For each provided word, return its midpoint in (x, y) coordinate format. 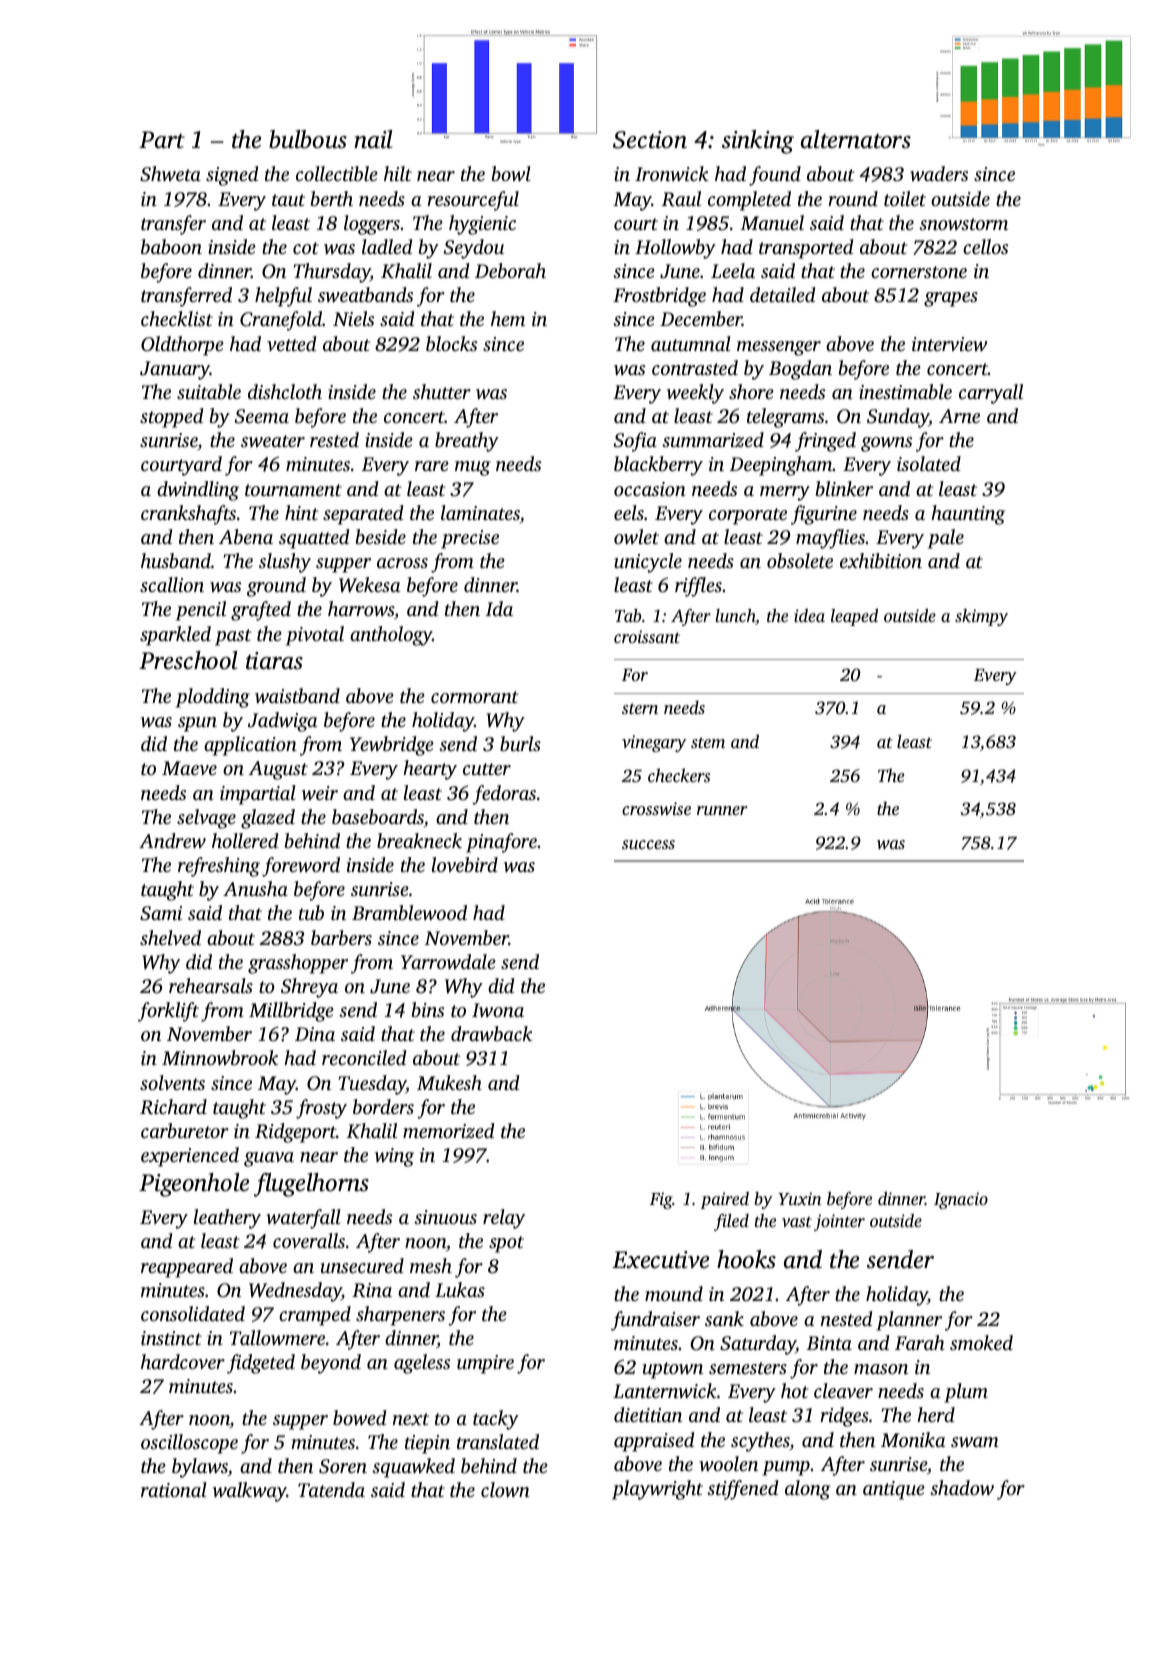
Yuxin (800, 1198)
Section (650, 140)
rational (174, 1489)
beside (381, 536)
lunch (735, 617)
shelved (170, 938)
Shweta (170, 174)
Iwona (498, 1010)
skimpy (981, 617)
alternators (856, 139)
